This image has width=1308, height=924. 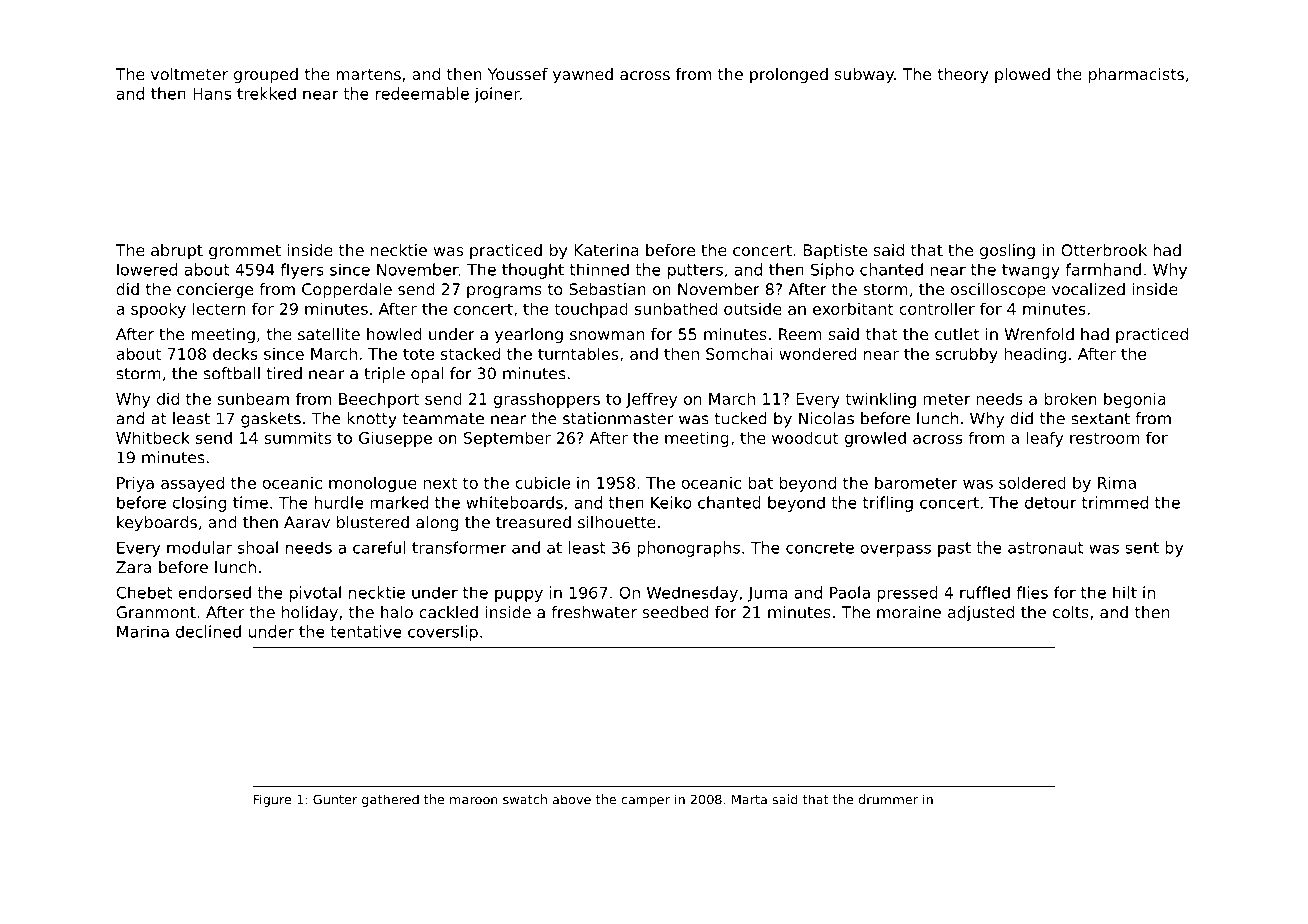 What do you see at coordinates (1044, 439) in the image?
I see `leafy` at bounding box center [1044, 439].
